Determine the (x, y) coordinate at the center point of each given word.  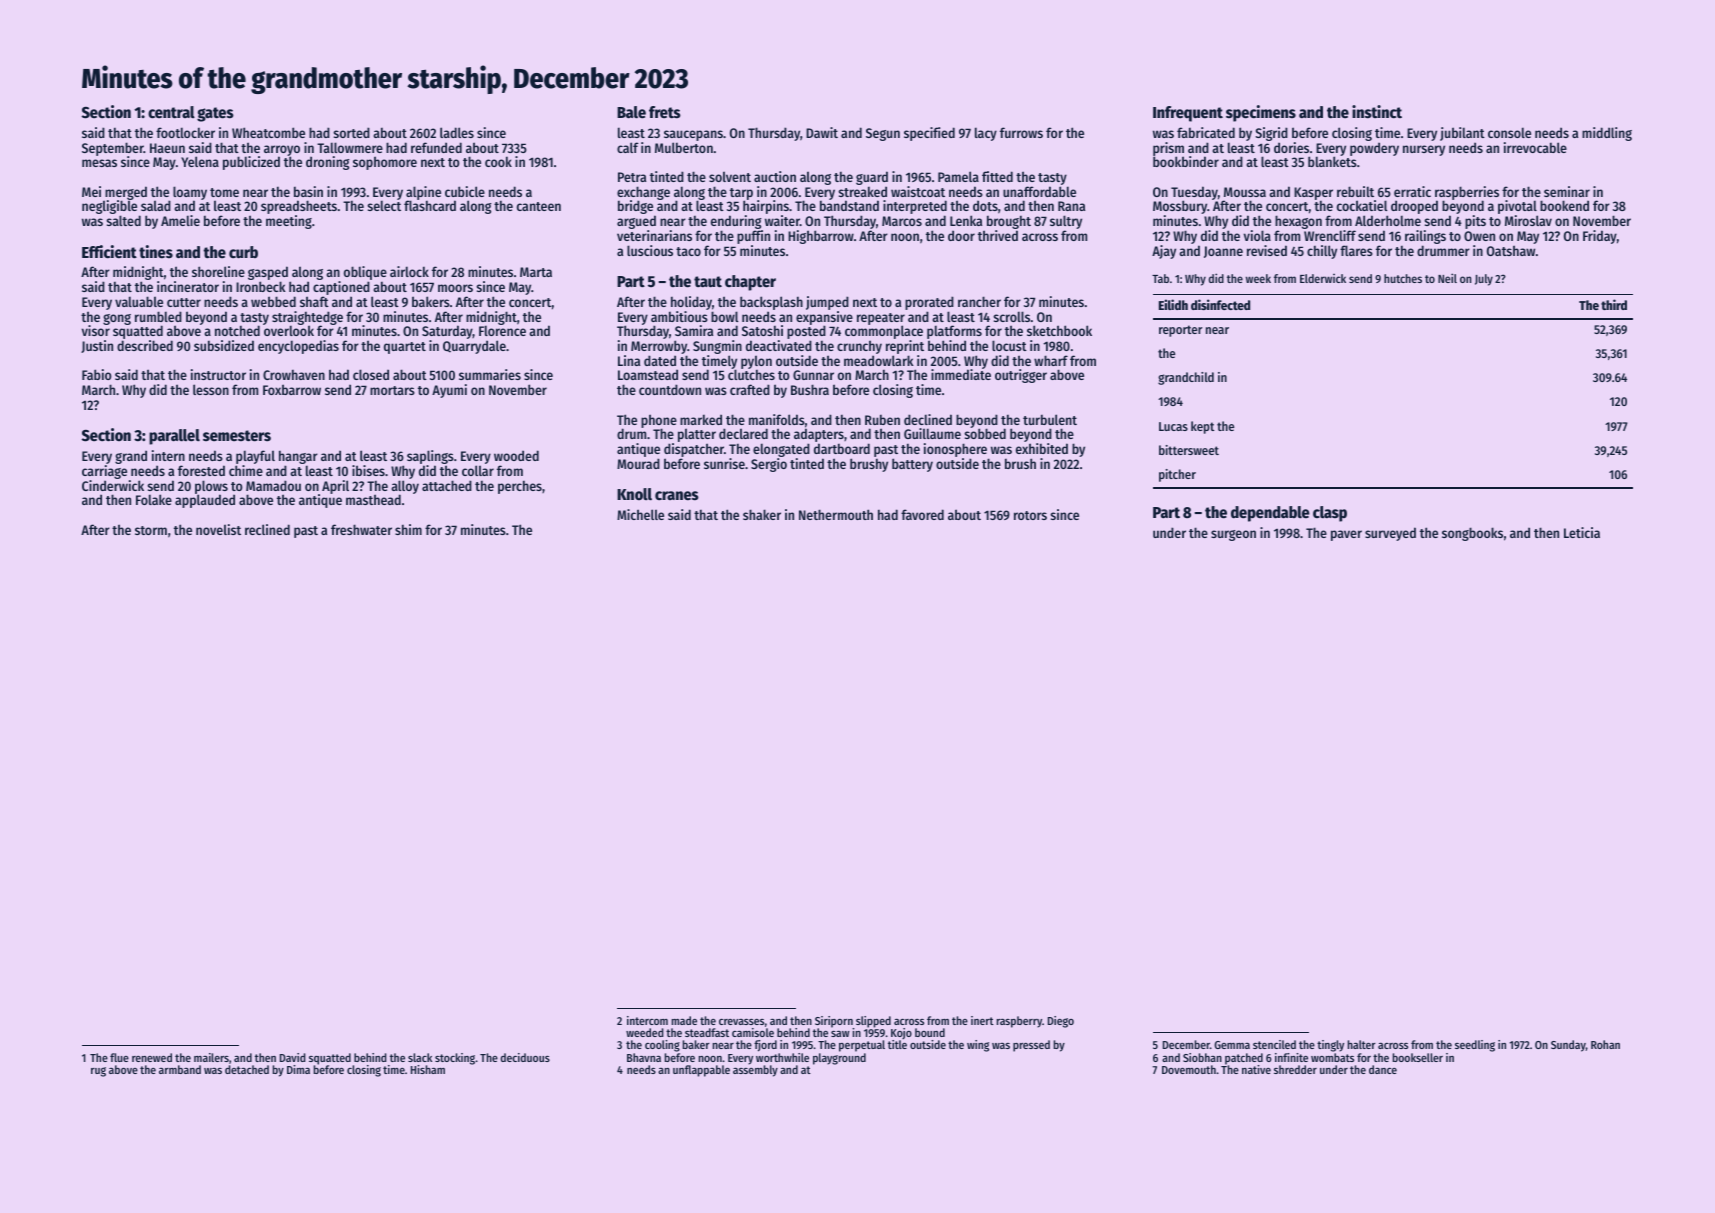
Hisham (428, 1069)
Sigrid (1272, 134)
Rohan (1605, 1044)
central (171, 112)
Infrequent (1188, 114)
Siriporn (834, 1022)
